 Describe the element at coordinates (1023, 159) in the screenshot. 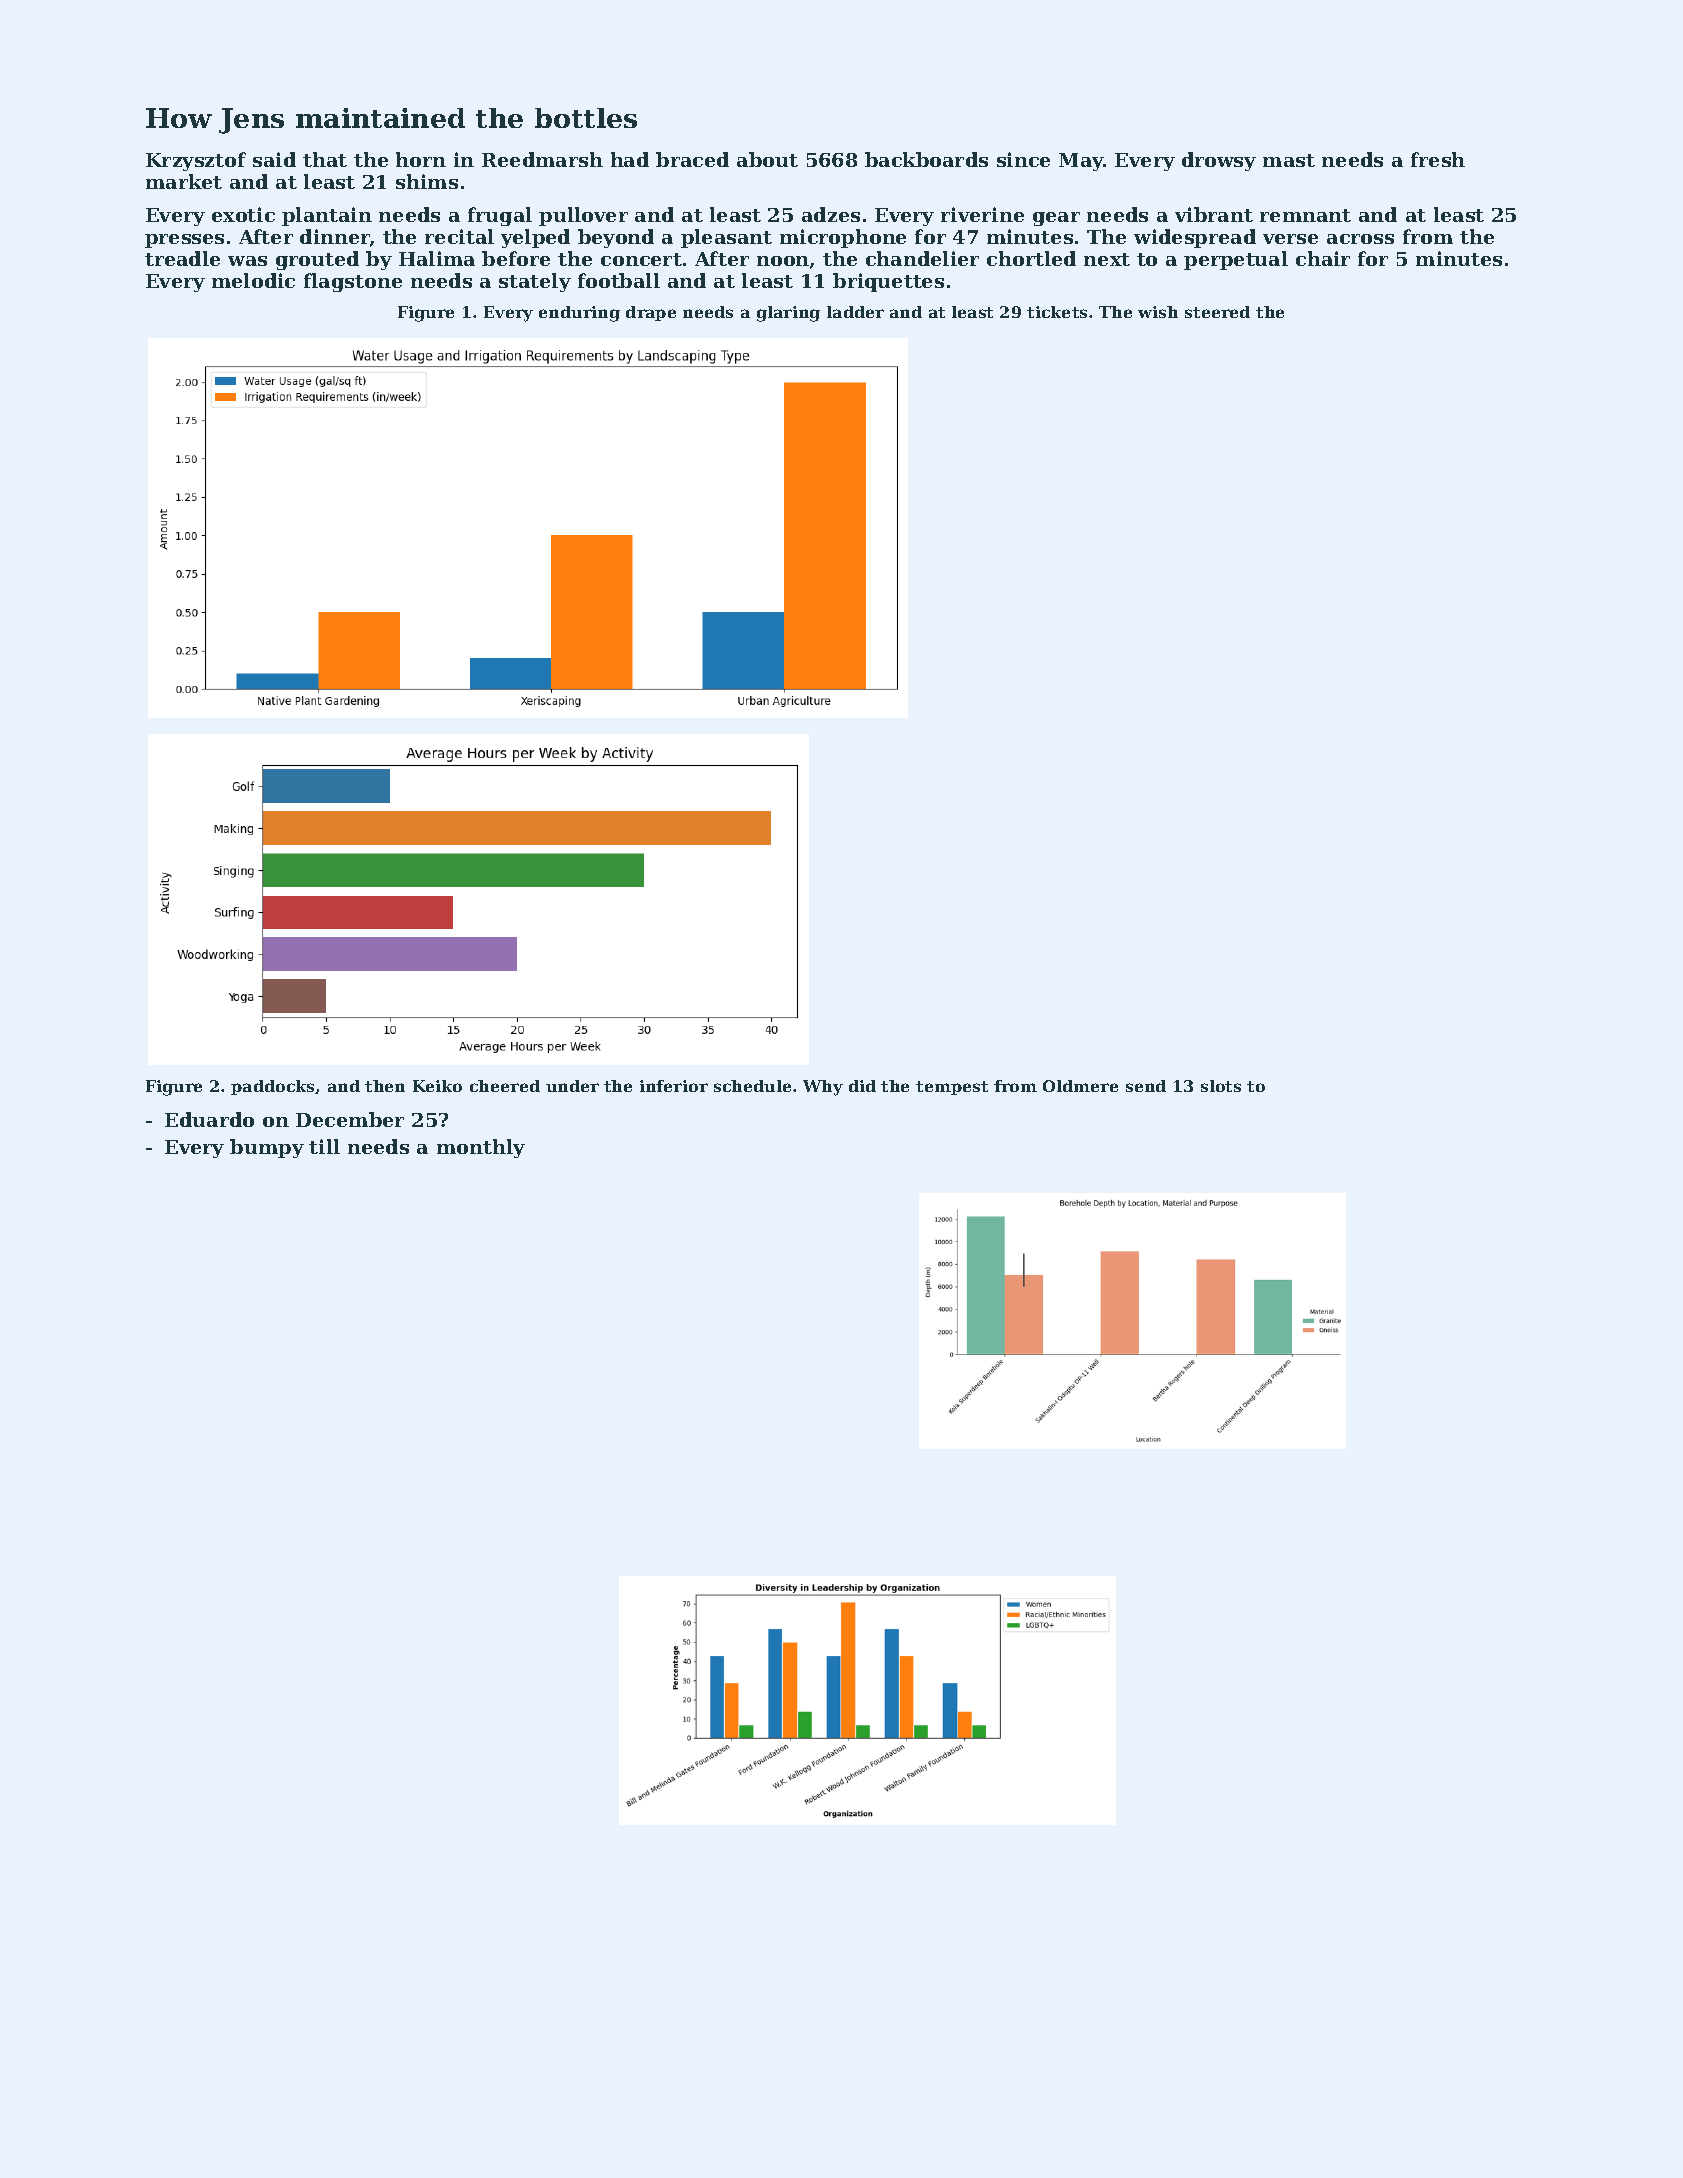

I see `since` at that location.
